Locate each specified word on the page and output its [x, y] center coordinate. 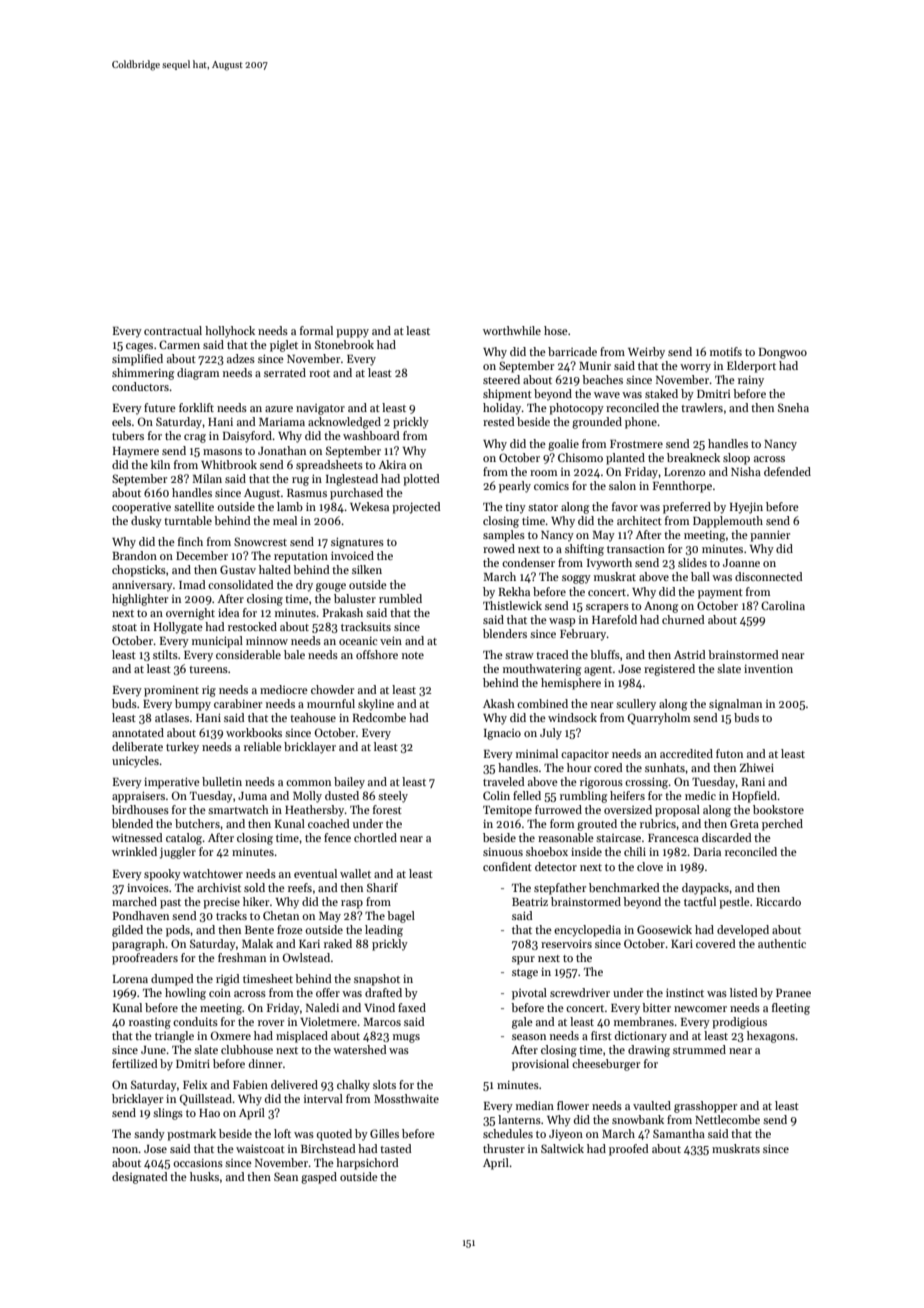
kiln [160, 464]
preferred [687, 508]
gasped [319, 1178]
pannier [770, 536]
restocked [252, 626]
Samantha [679, 1133]
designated [140, 1178]
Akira [392, 464]
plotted [421, 480]
